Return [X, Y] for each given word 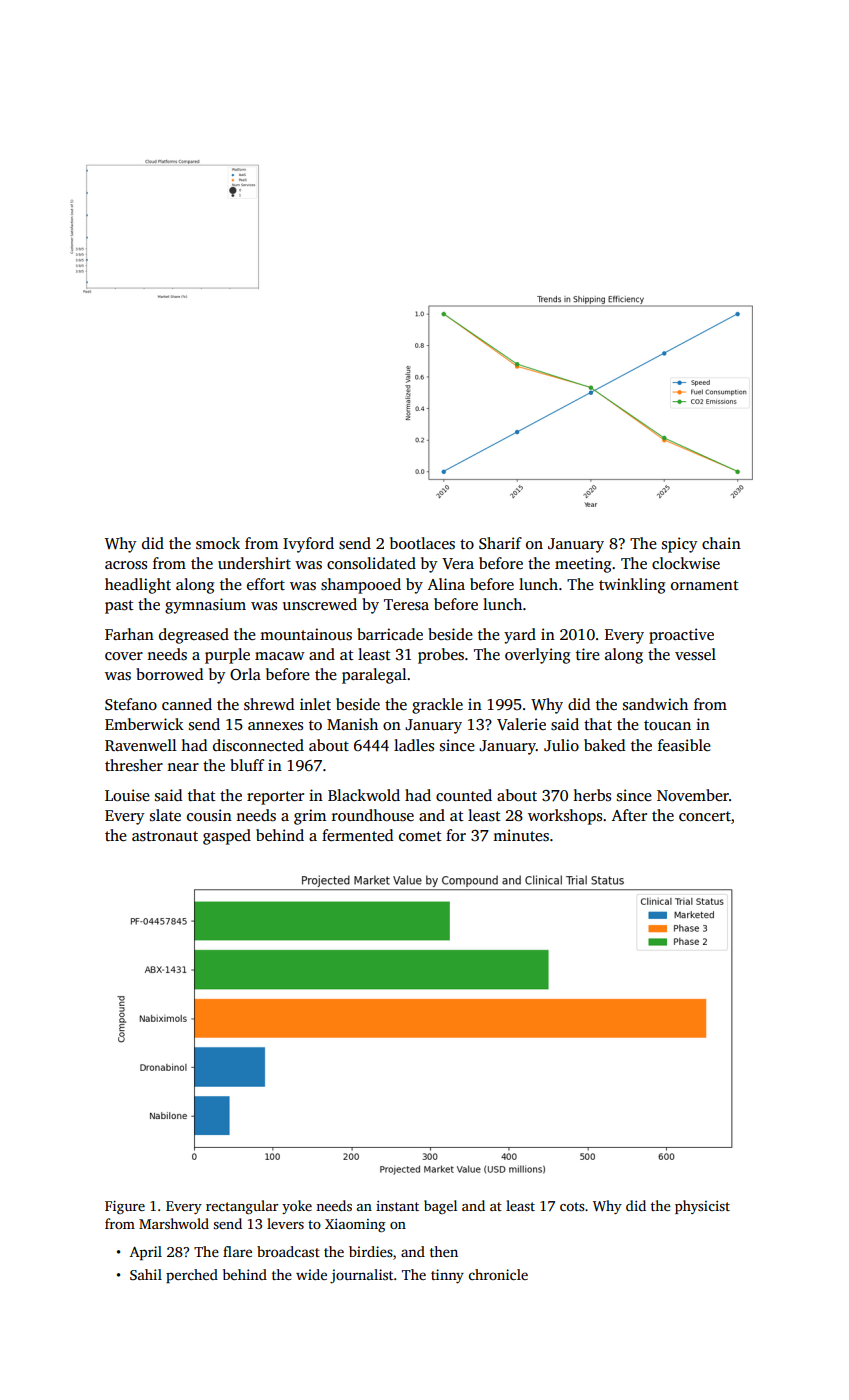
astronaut [165, 836]
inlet [315, 704]
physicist [702, 1207]
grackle [437, 706]
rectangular [242, 1207]
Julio [561, 745]
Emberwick [144, 724]
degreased [194, 636]
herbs [592, 795]
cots [572, 1206]
